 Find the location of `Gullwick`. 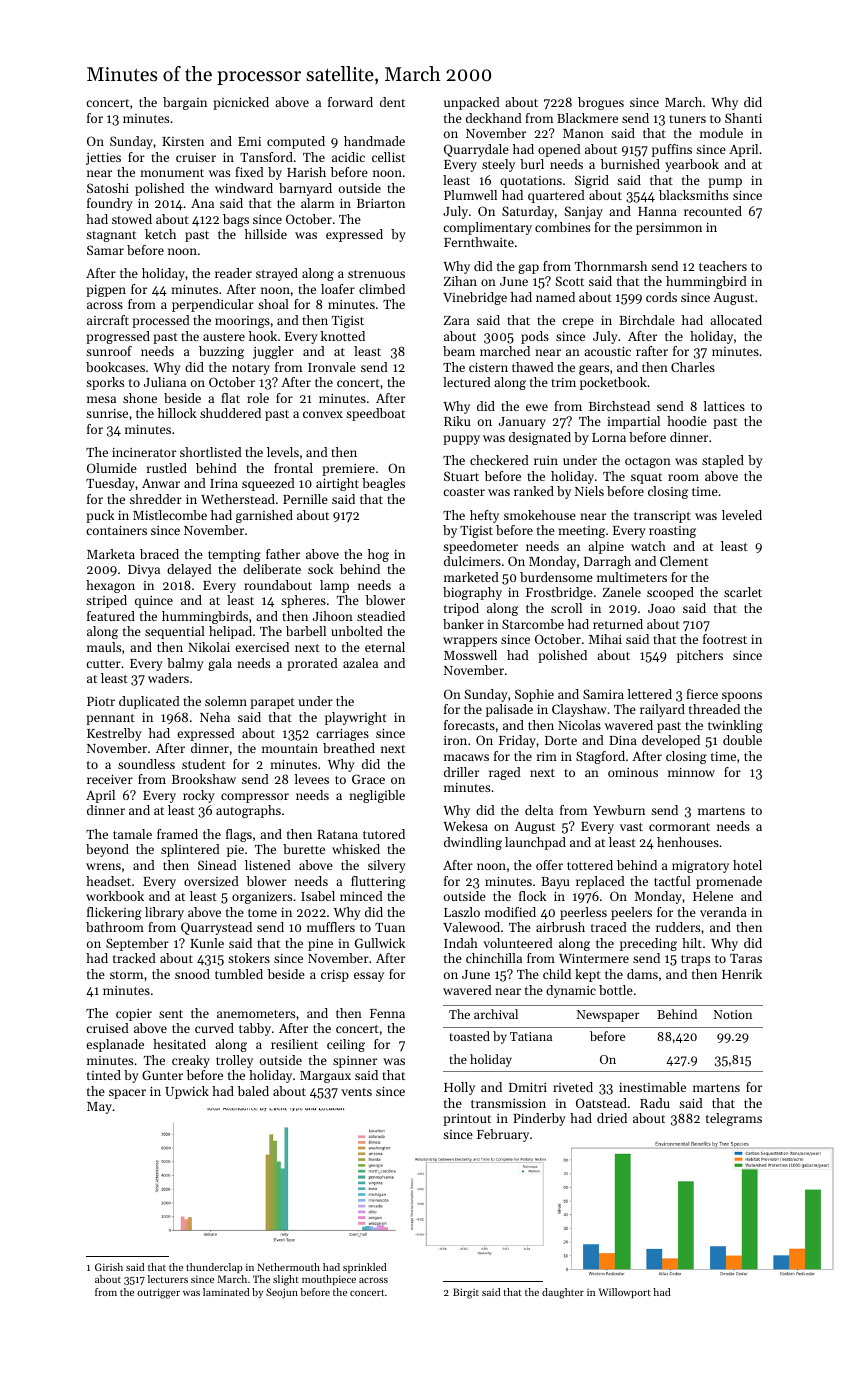

Gullwick is located at coordinates (380, 943).
